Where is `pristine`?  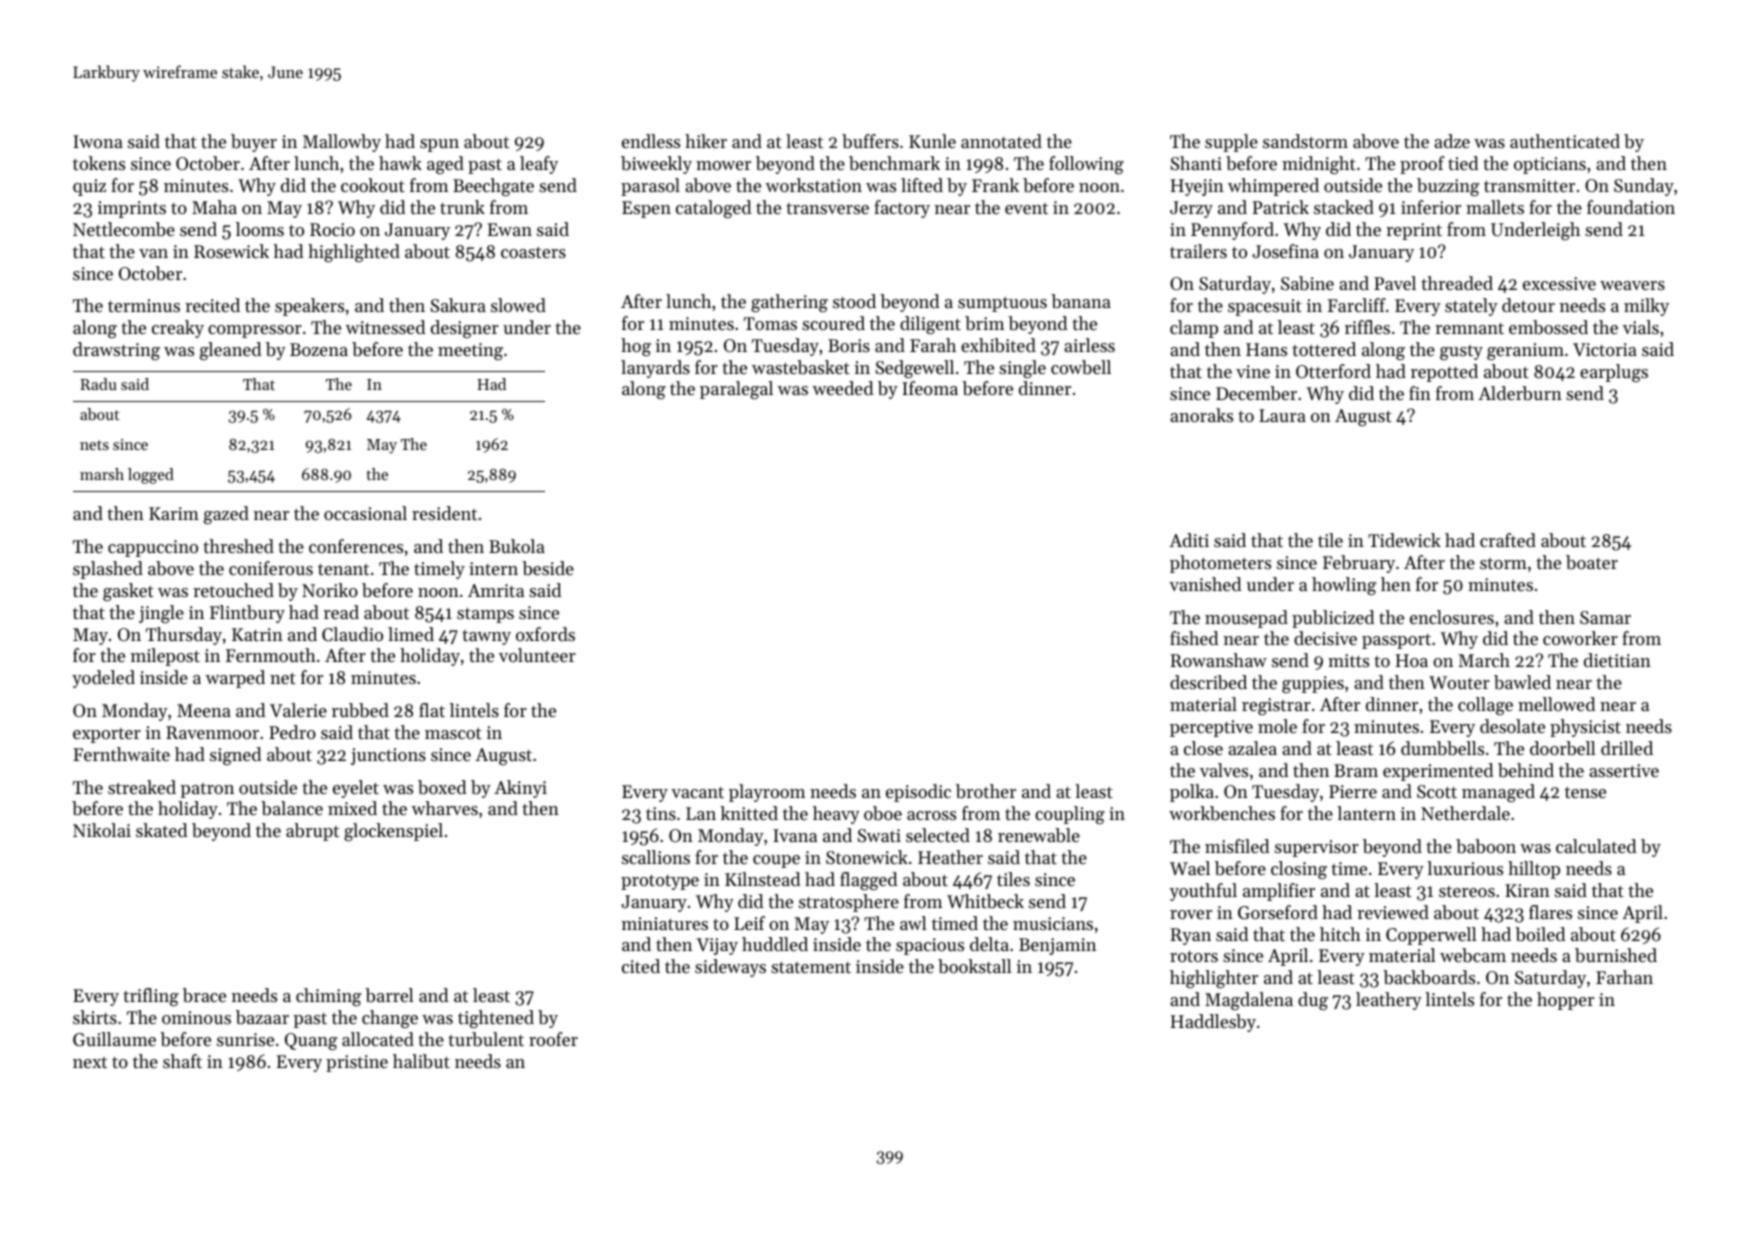
pristine is located at coordinates (357, 1063).
